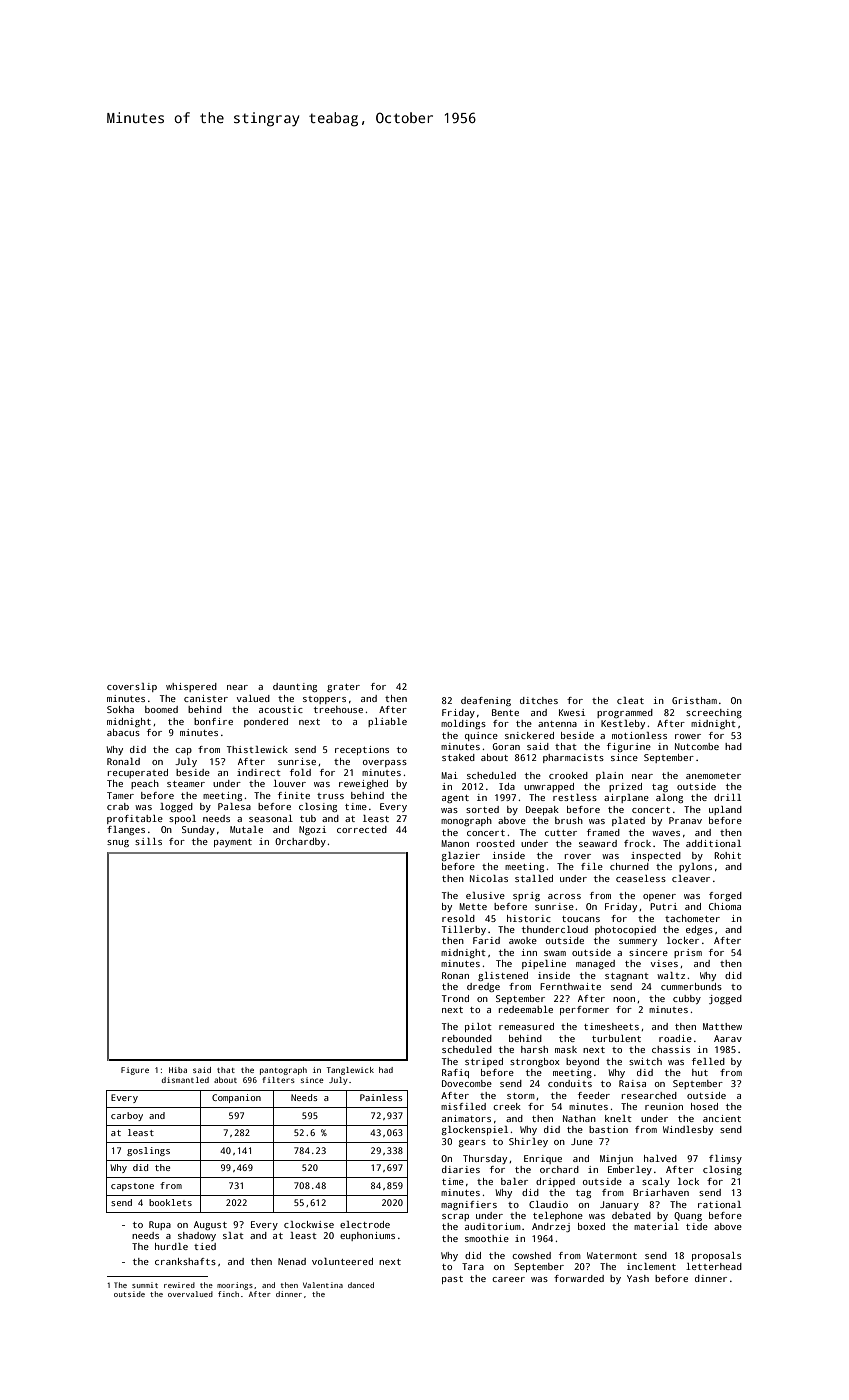 This screenshot has height=1400, width=849. What do you see at coordinates (381, 1097) in the screenshot?
I see `Painless` at bounding box center [381, 1097].
